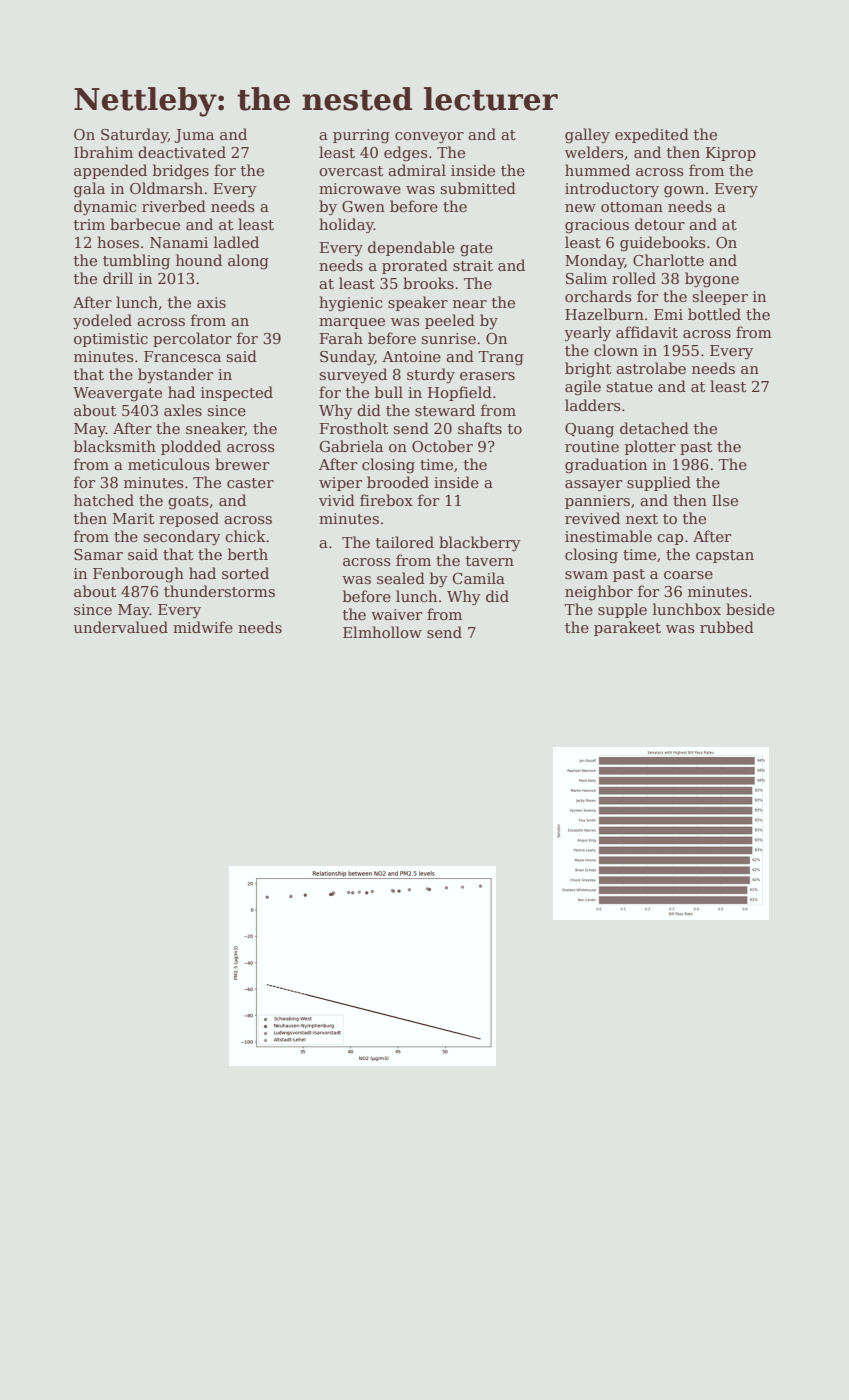 Image resolution: width=849 pixels, height=1400 pixels. I want to click on hummed, so click(597, 170).
